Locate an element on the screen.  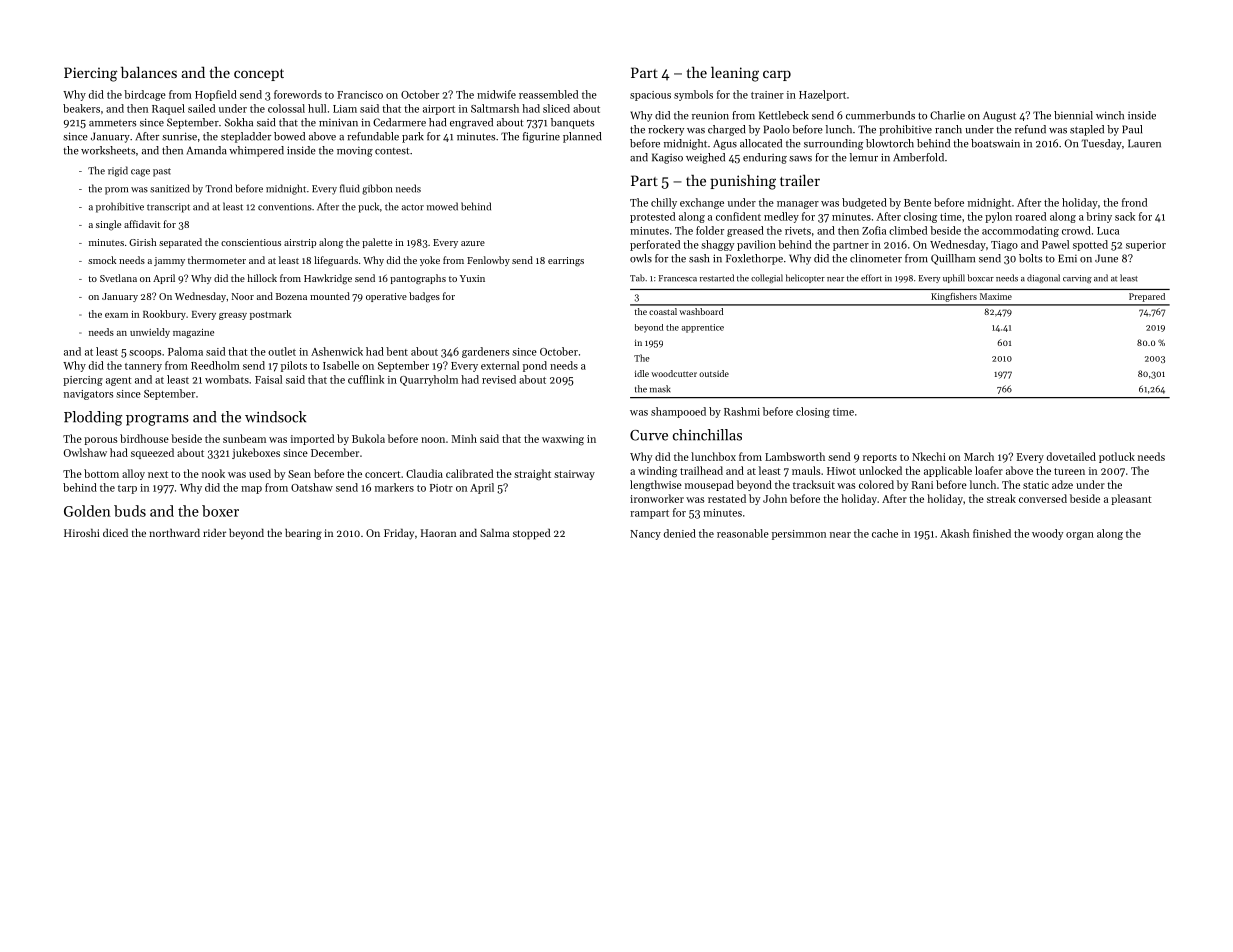
organ is located at coordinates (1080, 536).
